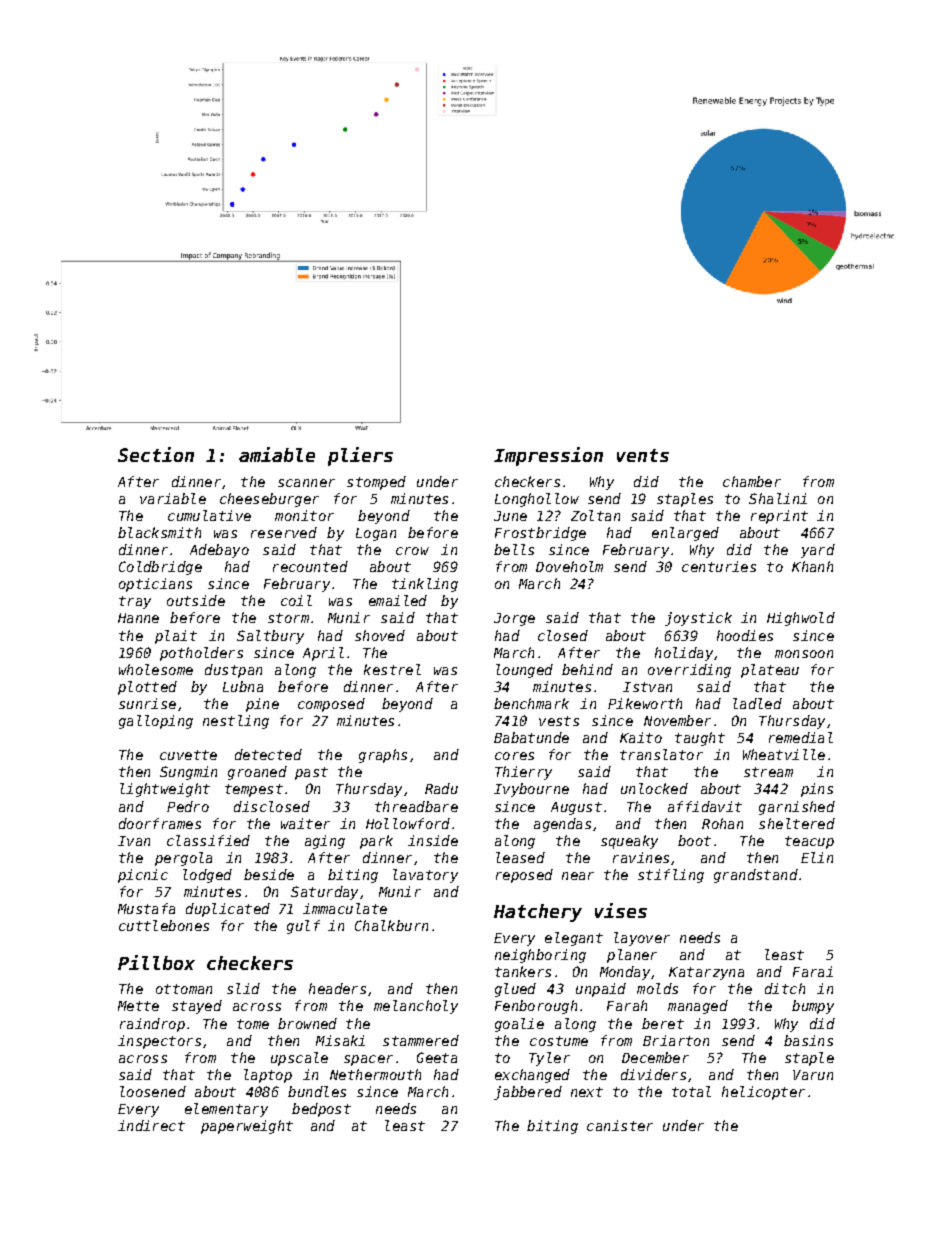 The height and width of the image is (1233, 952). I want to click on centuries, so click(719, 566).
